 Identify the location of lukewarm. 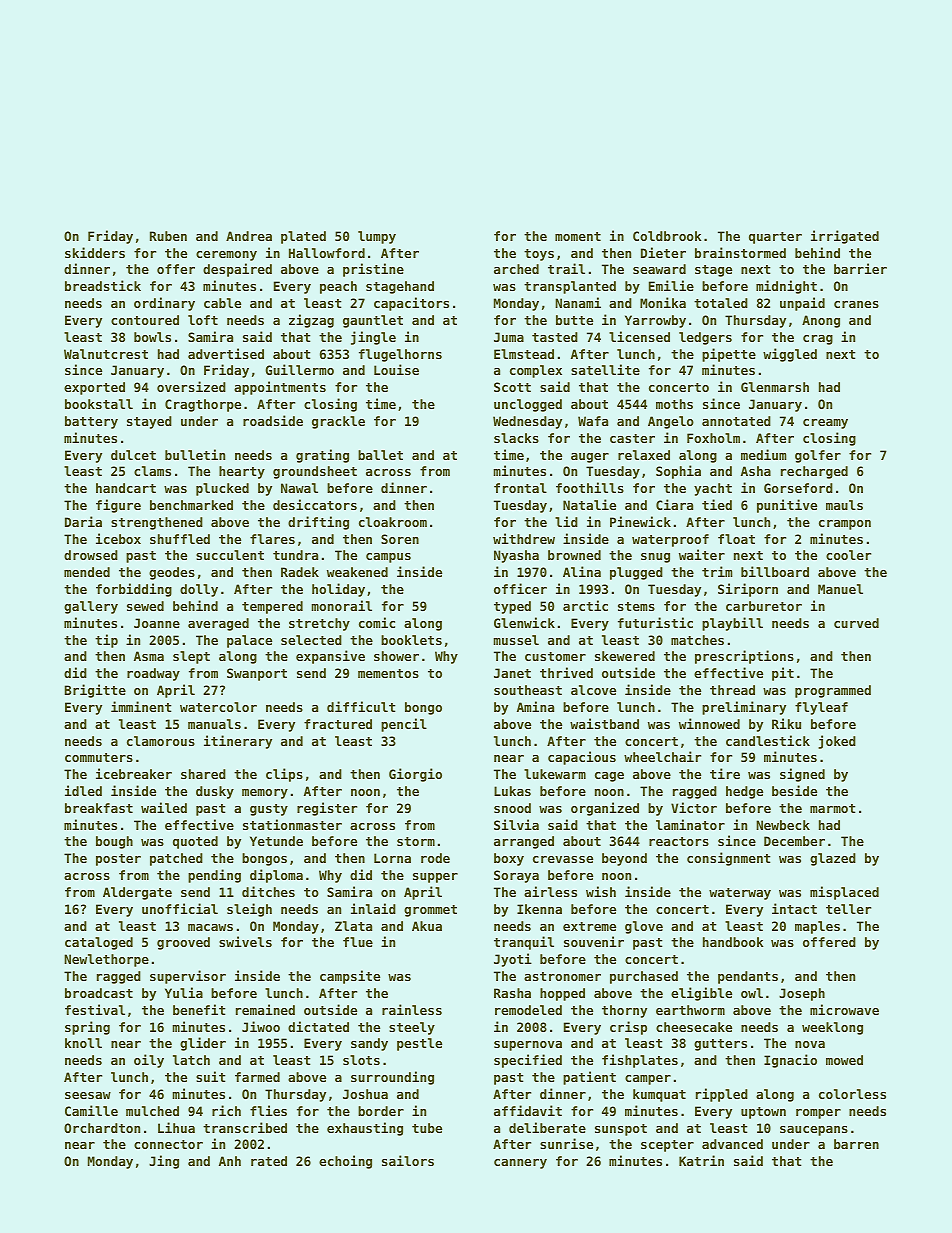
(555, 774).
